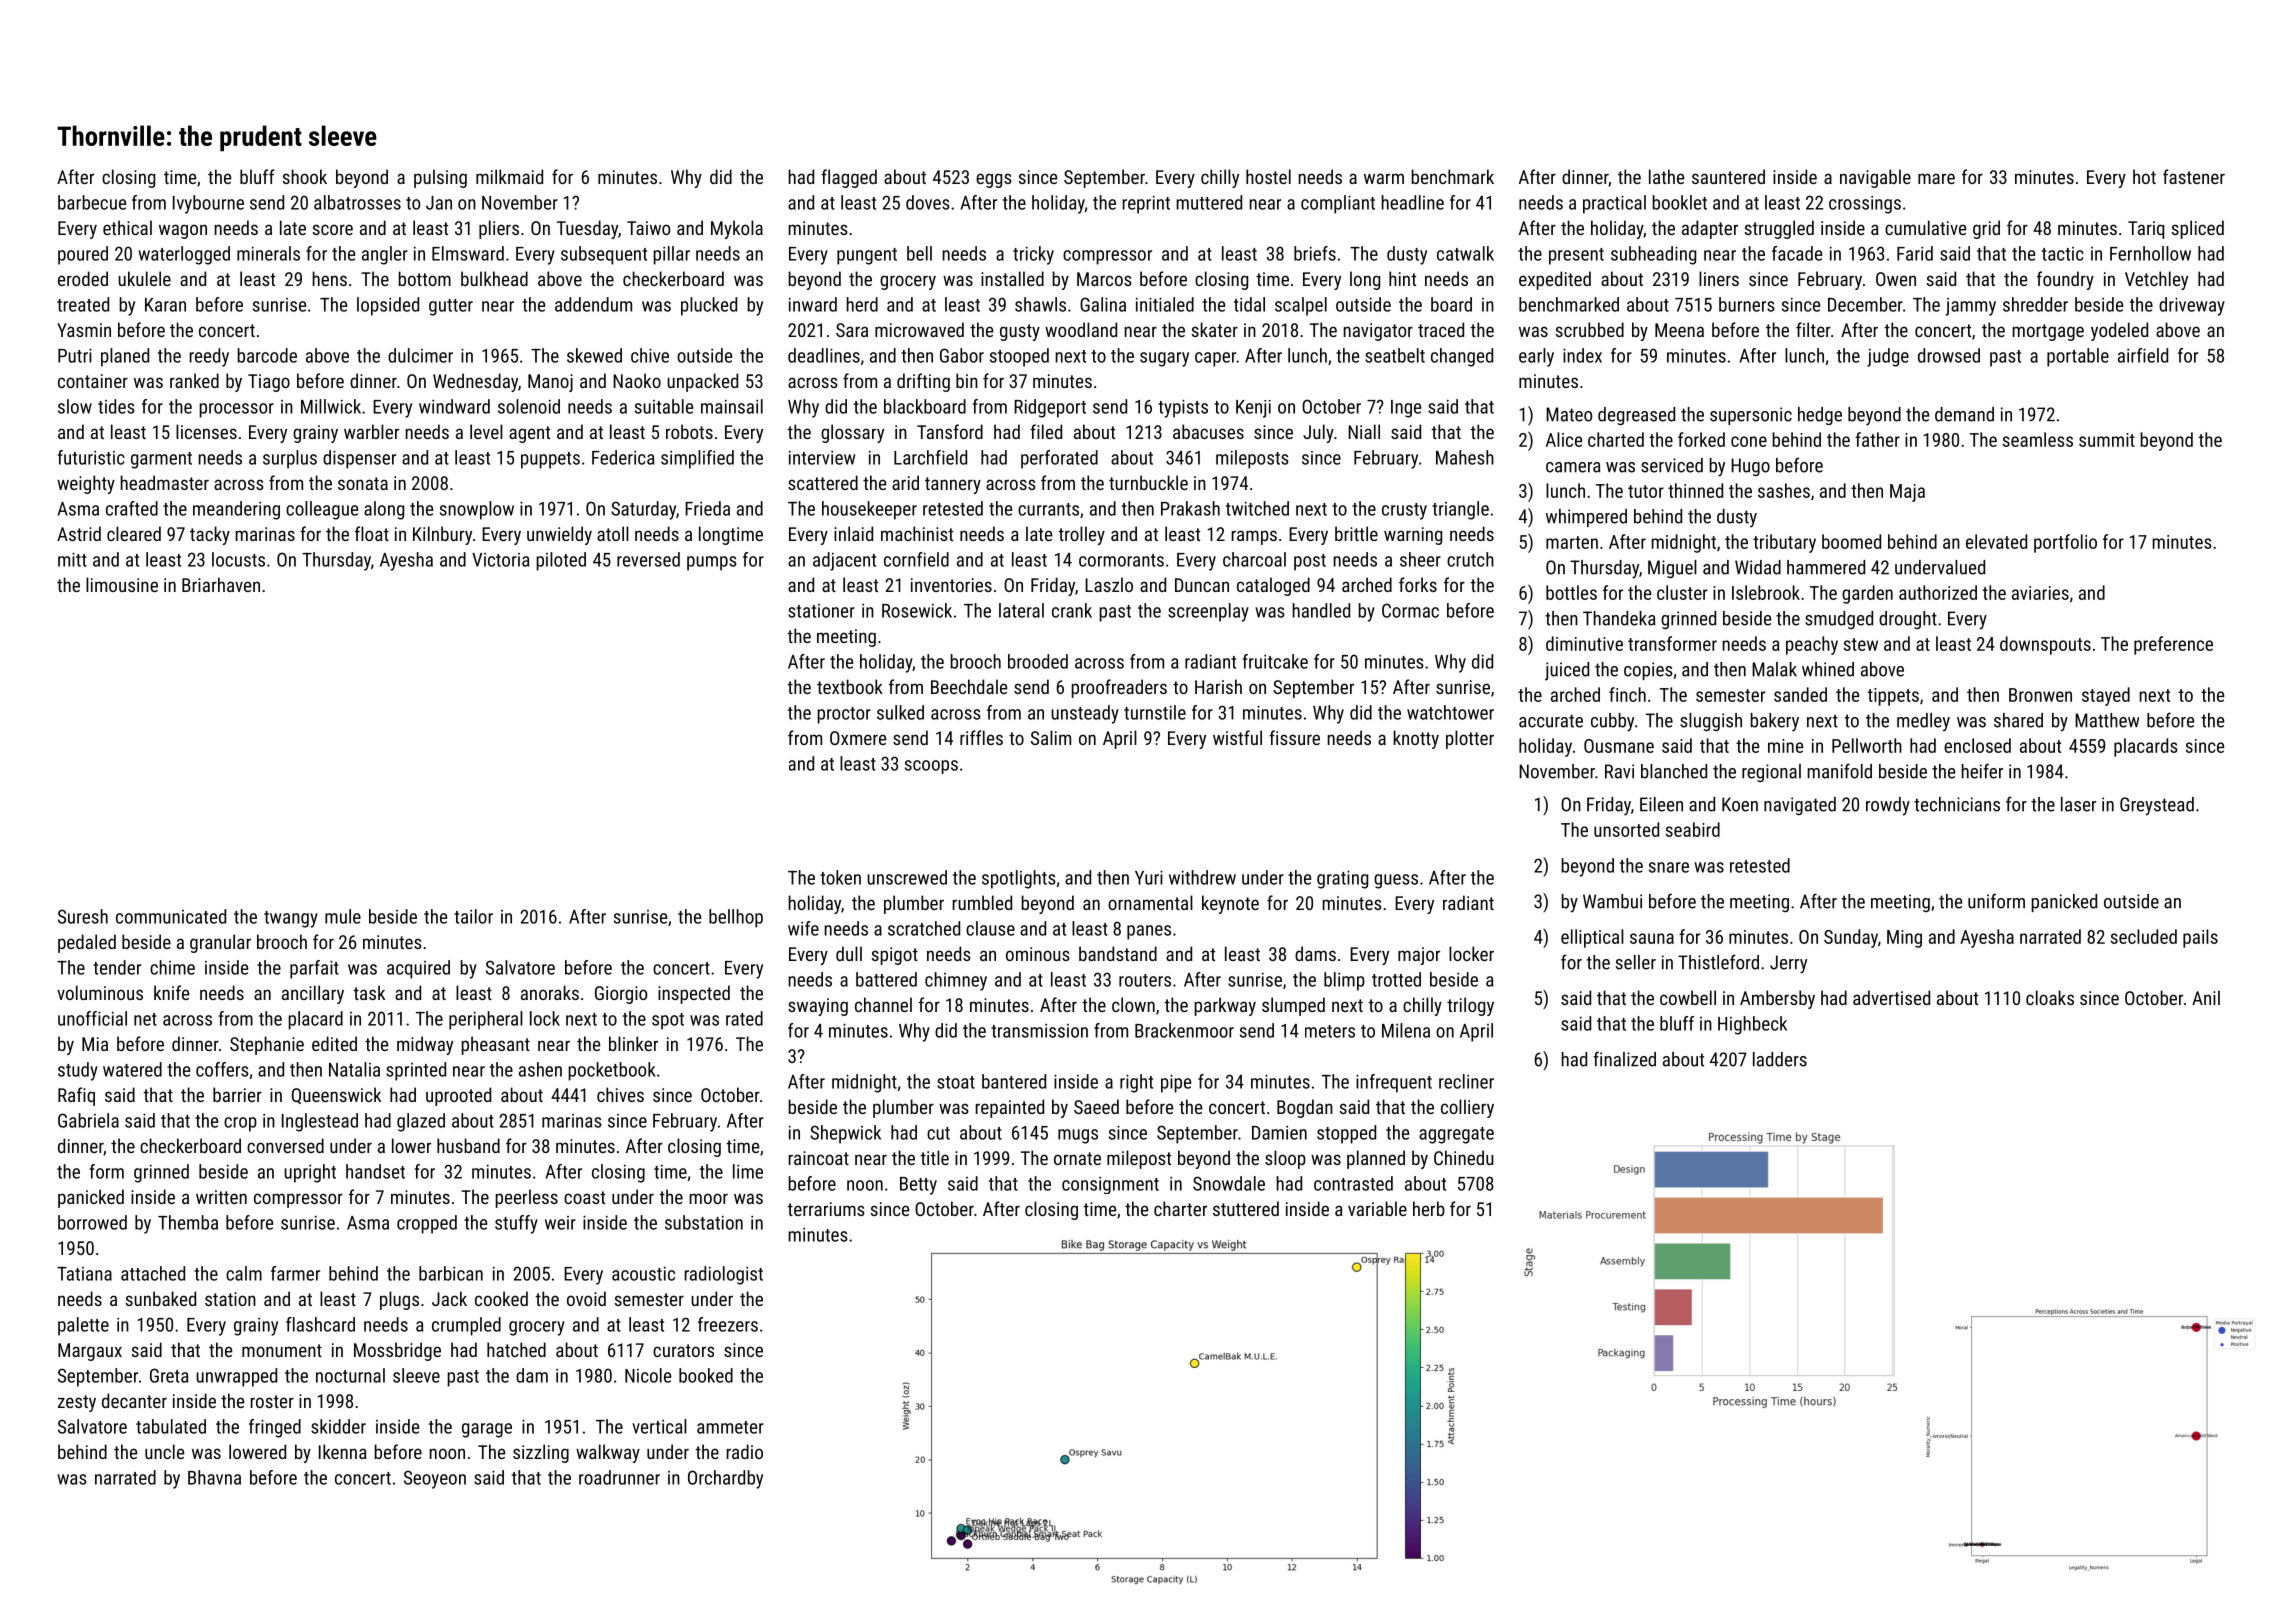 The height and width of the screenshot is (1614, 2282). I want to click on Bhavna, so click(214, 1477).
